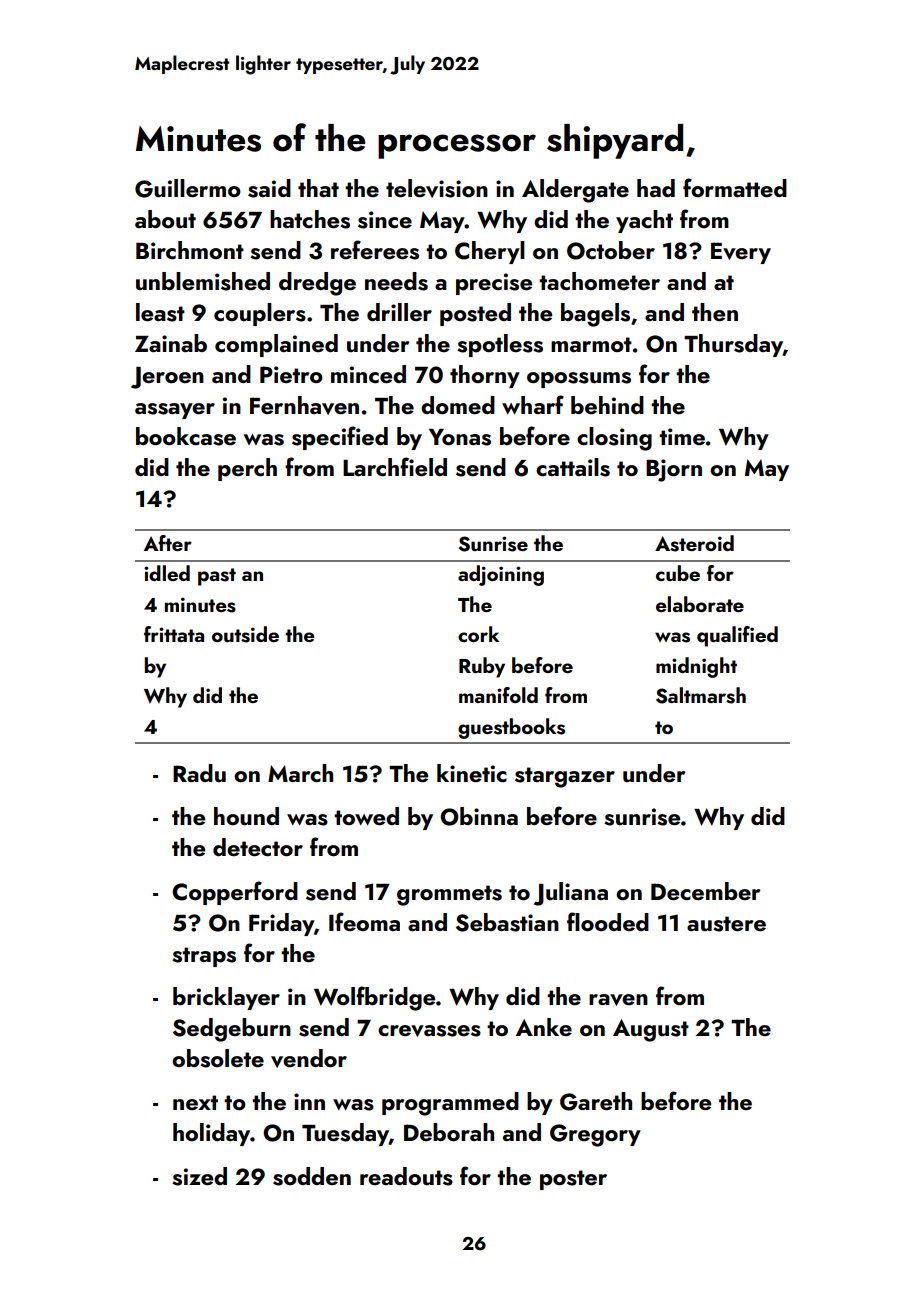  What do you see at coordinates (705, 891) in the page?
I see `December` at bounding box center [705, 891].
